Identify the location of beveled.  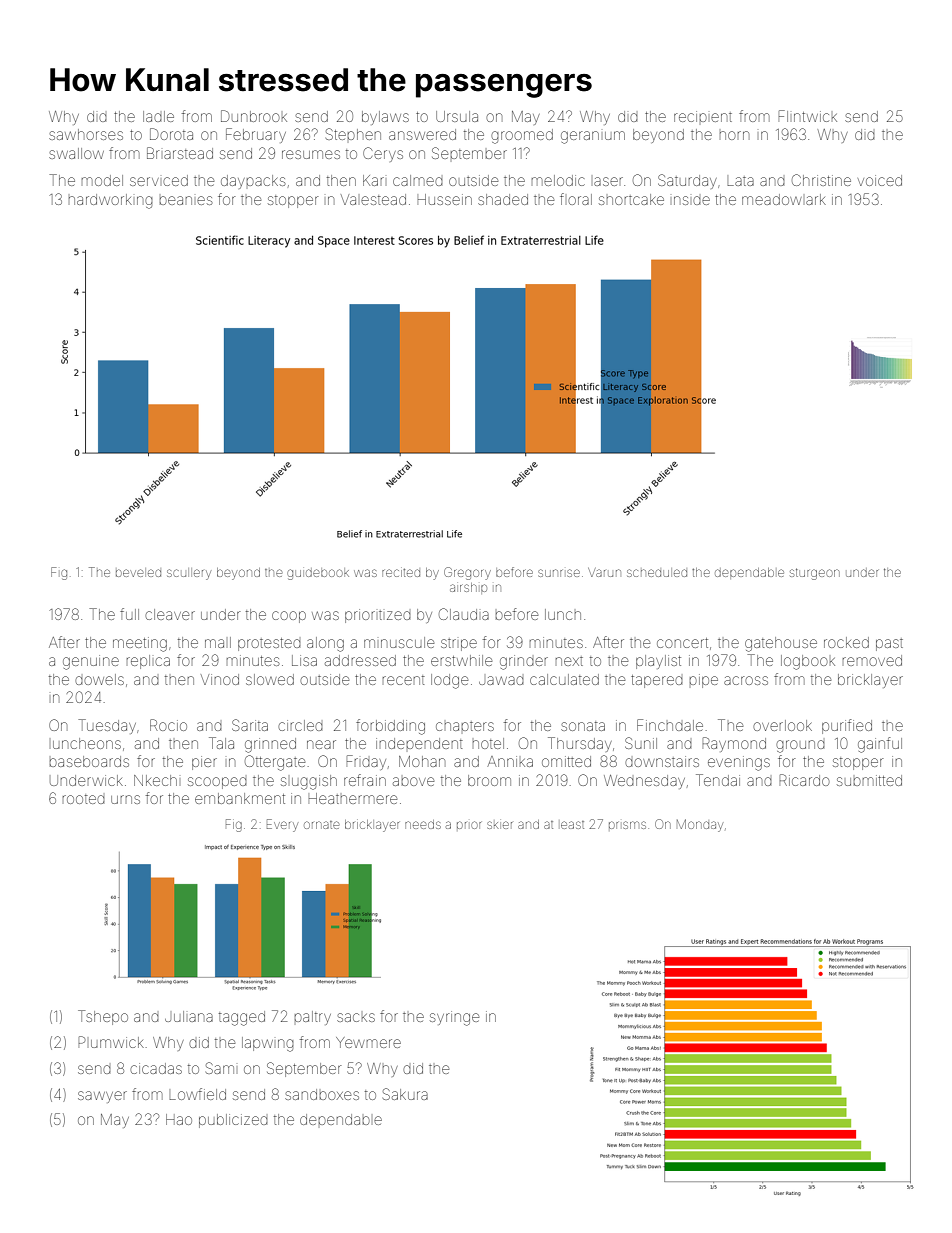
(138, 573).
